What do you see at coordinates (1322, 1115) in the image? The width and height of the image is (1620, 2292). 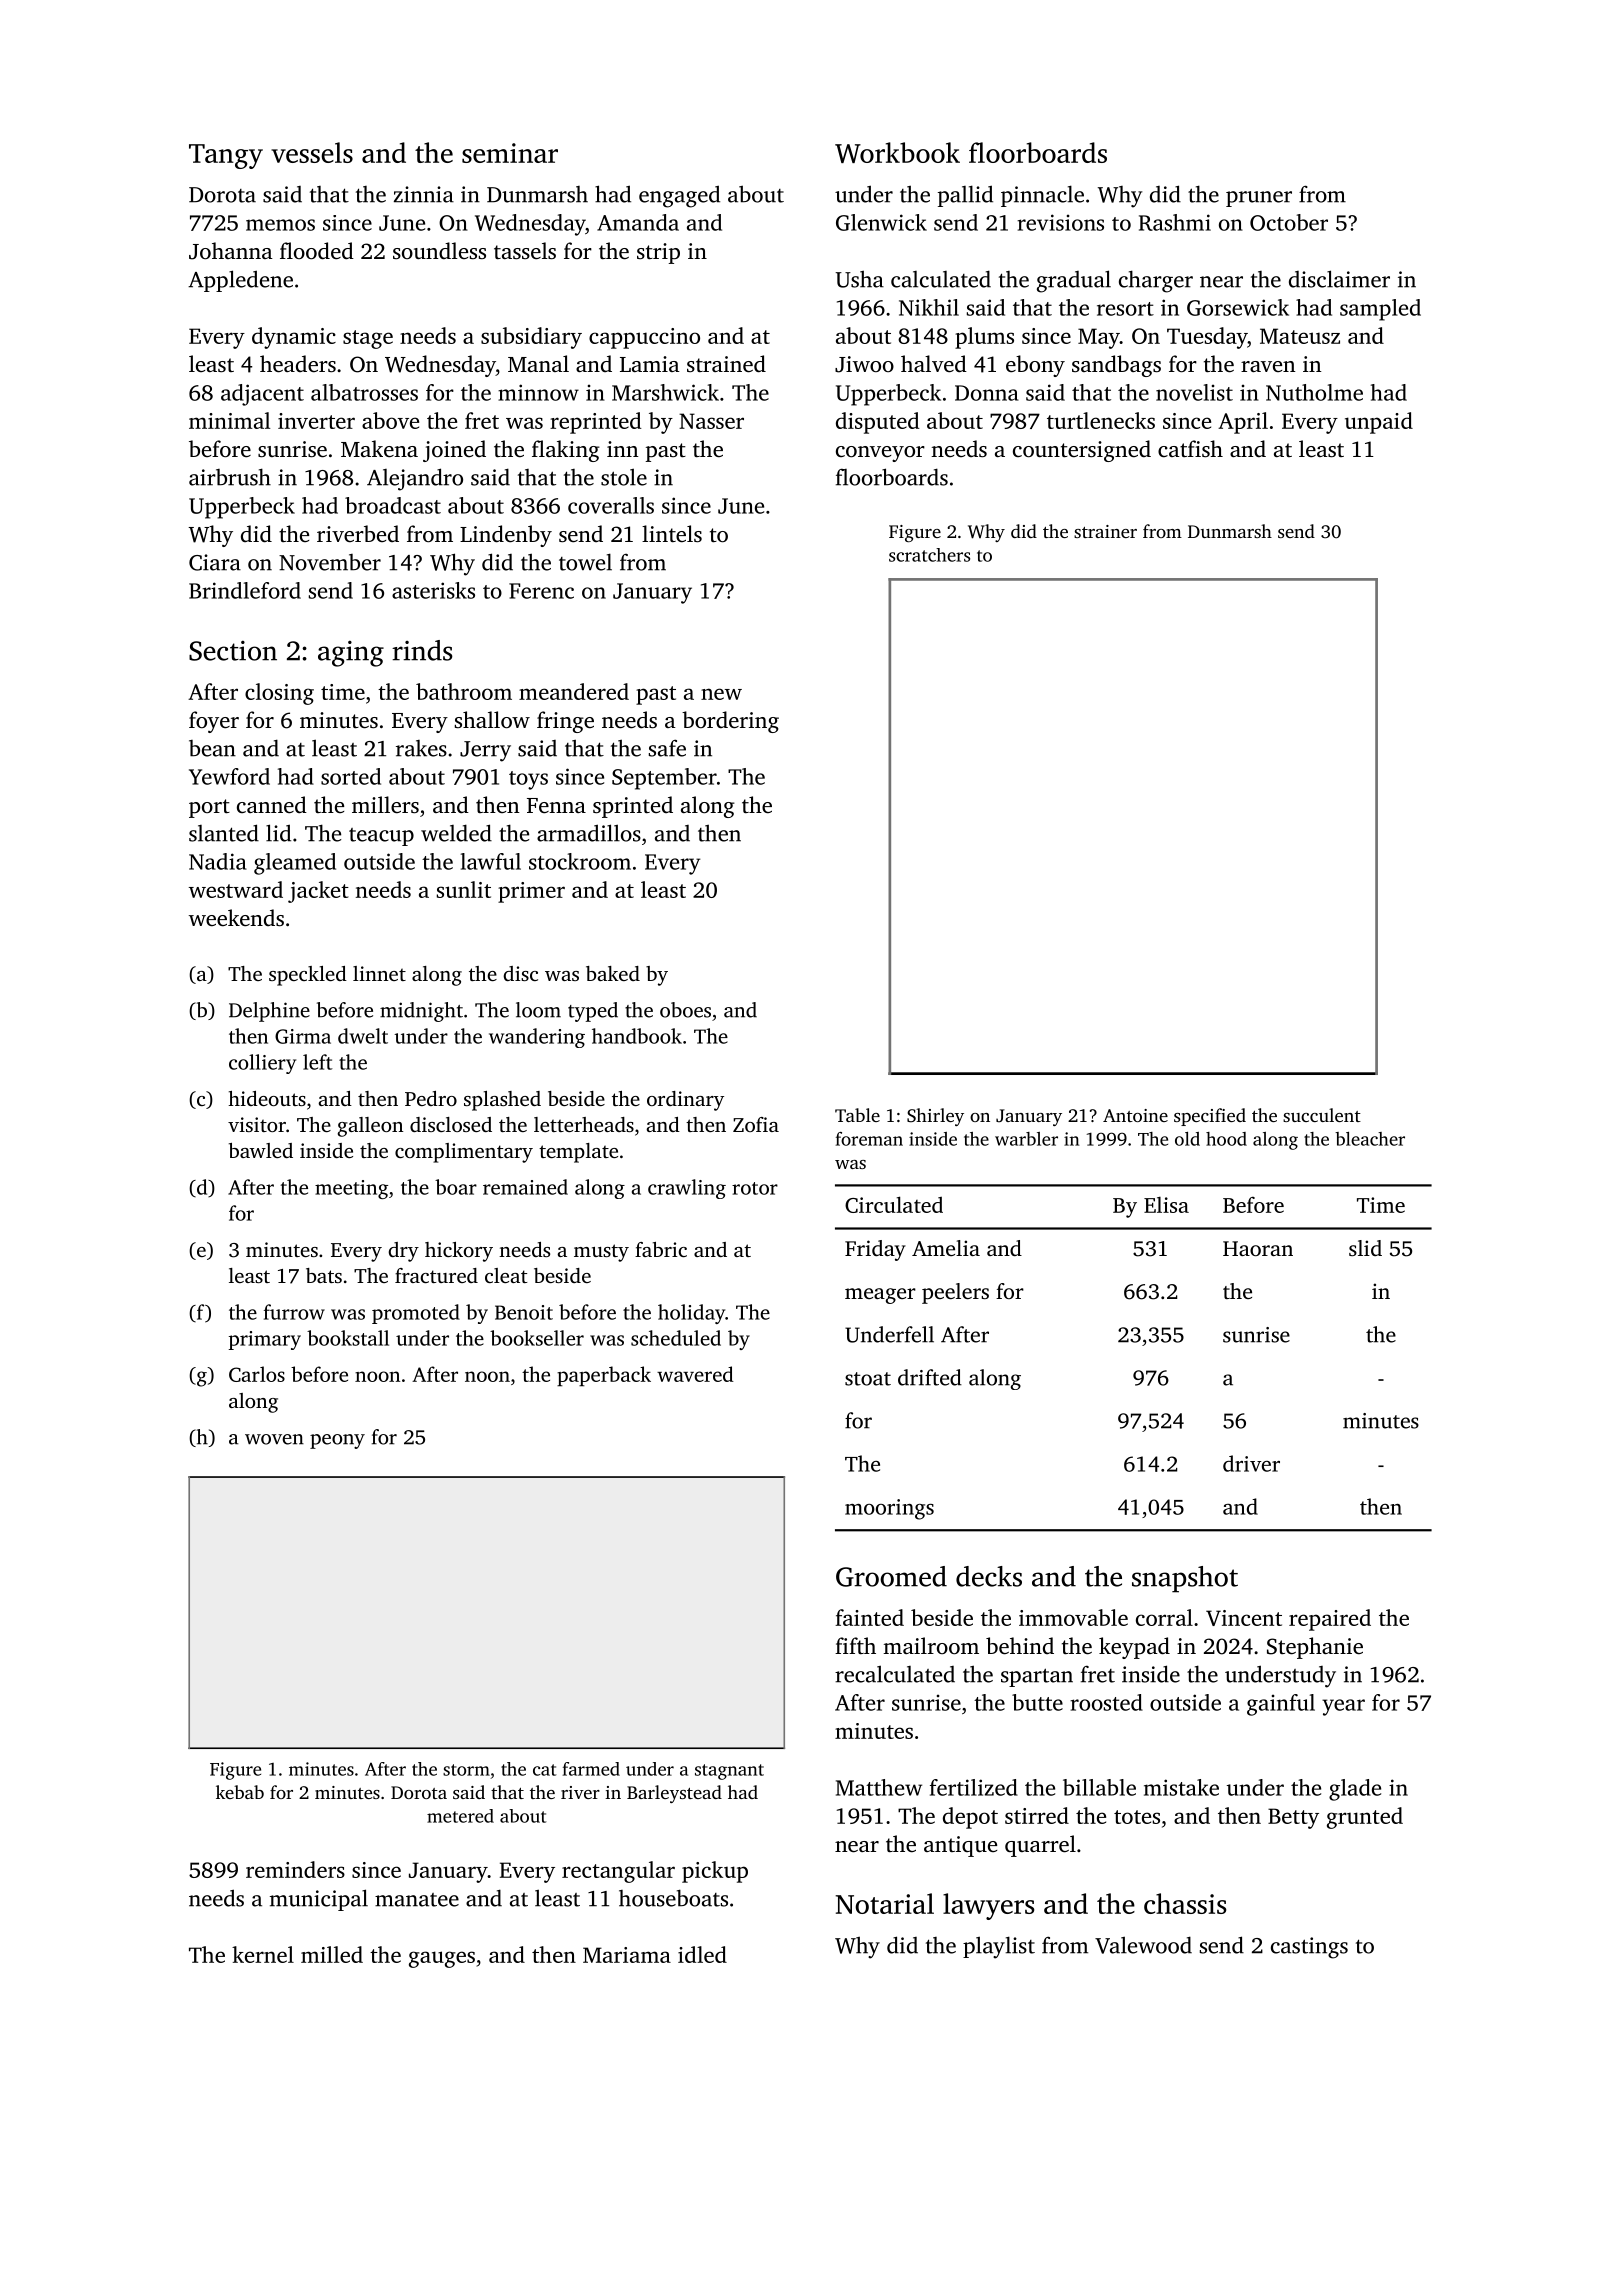 I see `succulent` at bounding box center [1322, 1115].
